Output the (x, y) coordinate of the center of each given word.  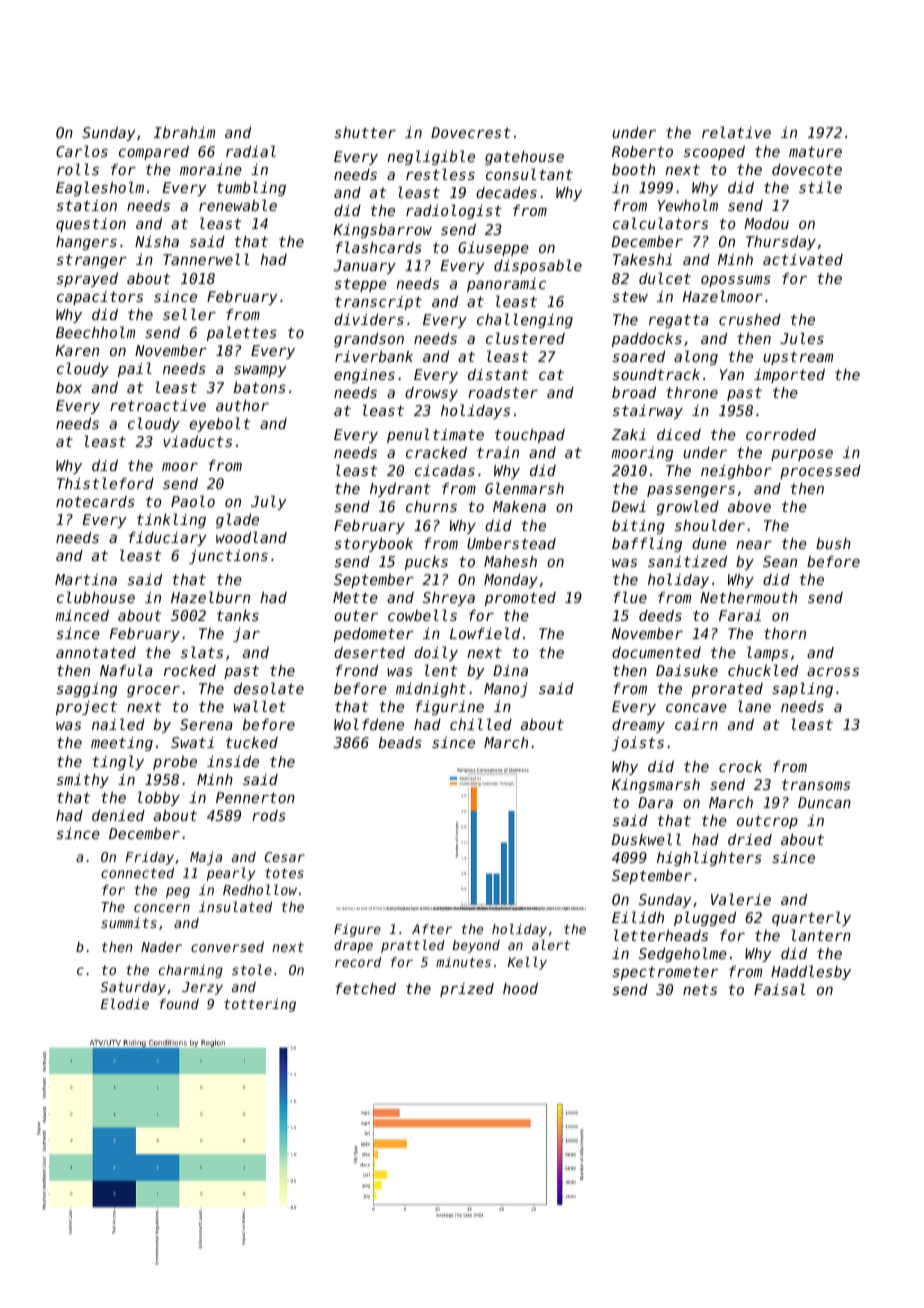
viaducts (197, 441)
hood (520, 988)
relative (736, 132)
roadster (503, 392)
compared (154, 153)
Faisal (779, 989)
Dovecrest (471, 132)
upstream (798, 358)
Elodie (125, 1003)
